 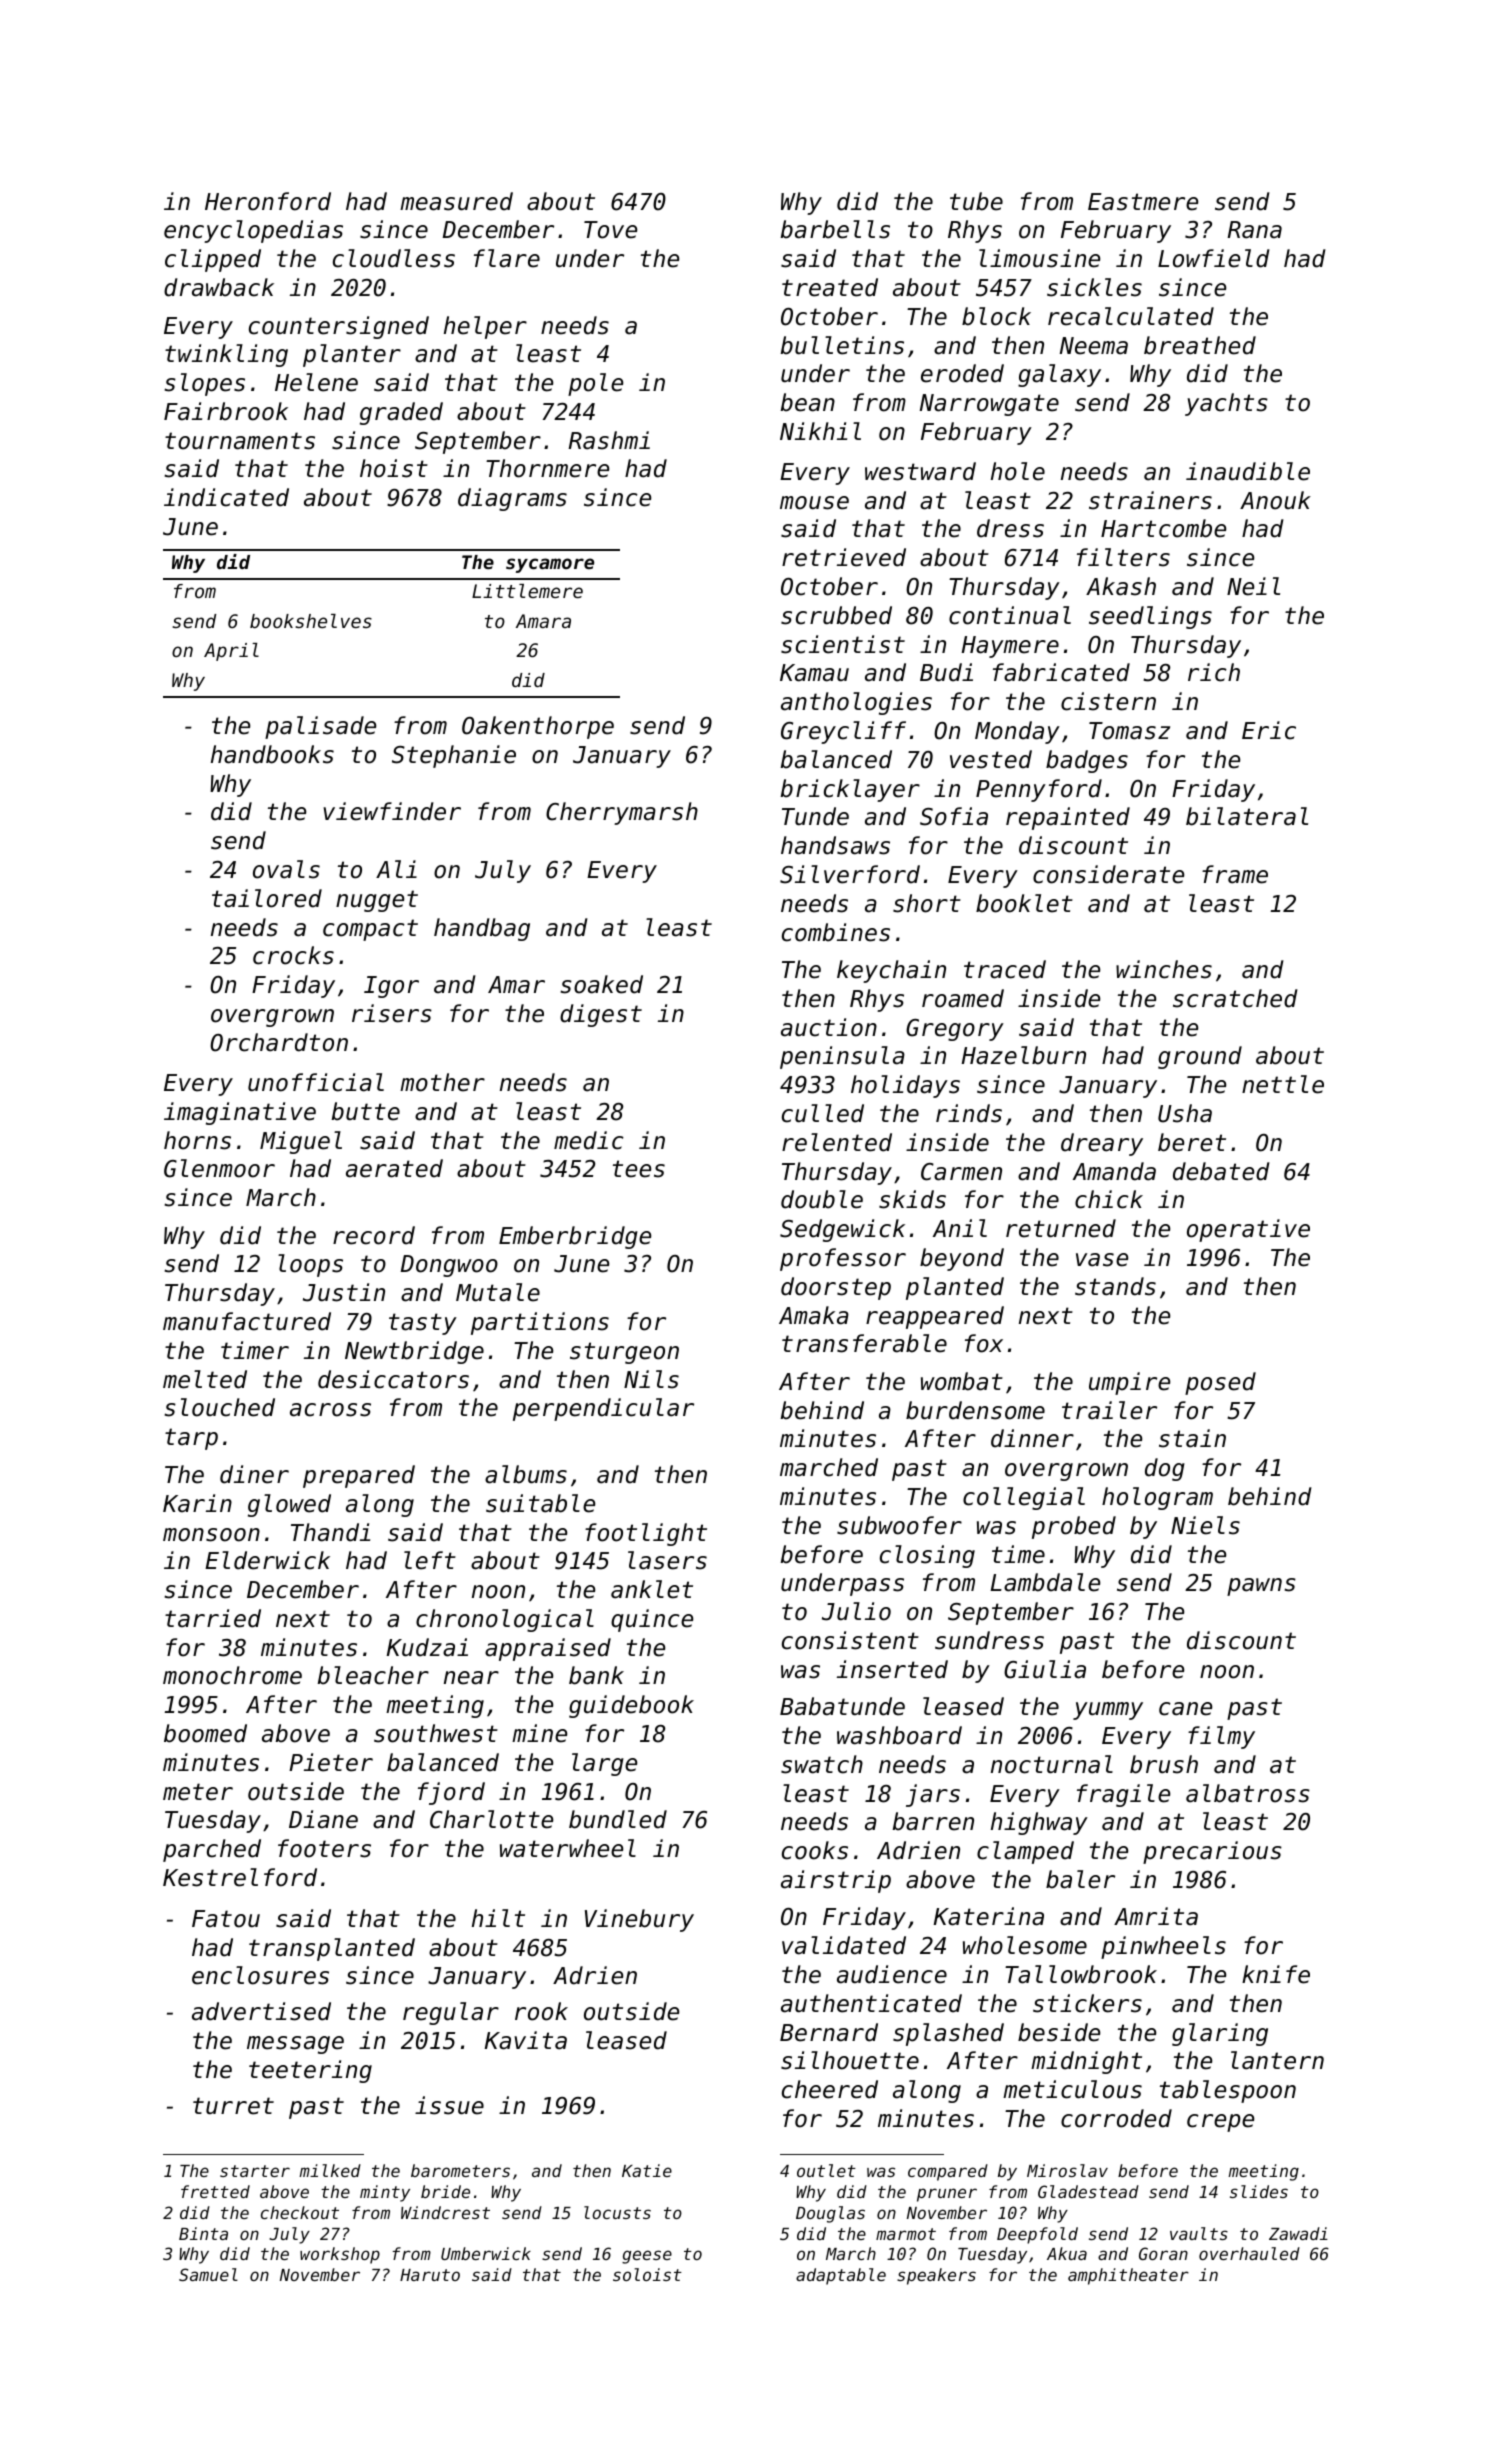 I want to click on Orchardton, so click(x=279, y=1042).
